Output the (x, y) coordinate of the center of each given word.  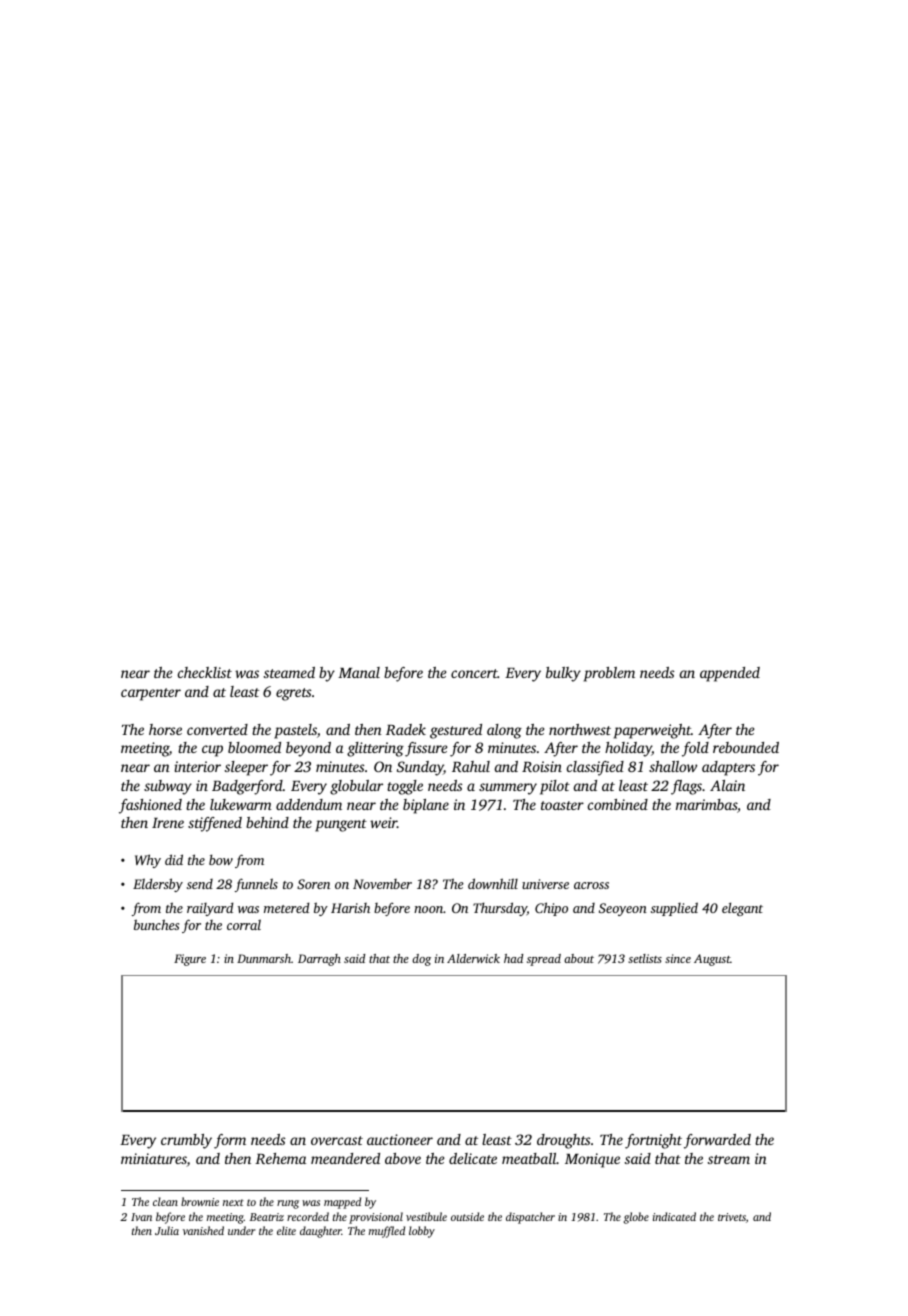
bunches (156, 924)
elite (286, 1230)
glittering (375, 749)
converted (217, 729)
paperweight (652, 731)
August (712, 960)
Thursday (500, 909)
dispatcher (530, 1218)
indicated (674, 1216)
